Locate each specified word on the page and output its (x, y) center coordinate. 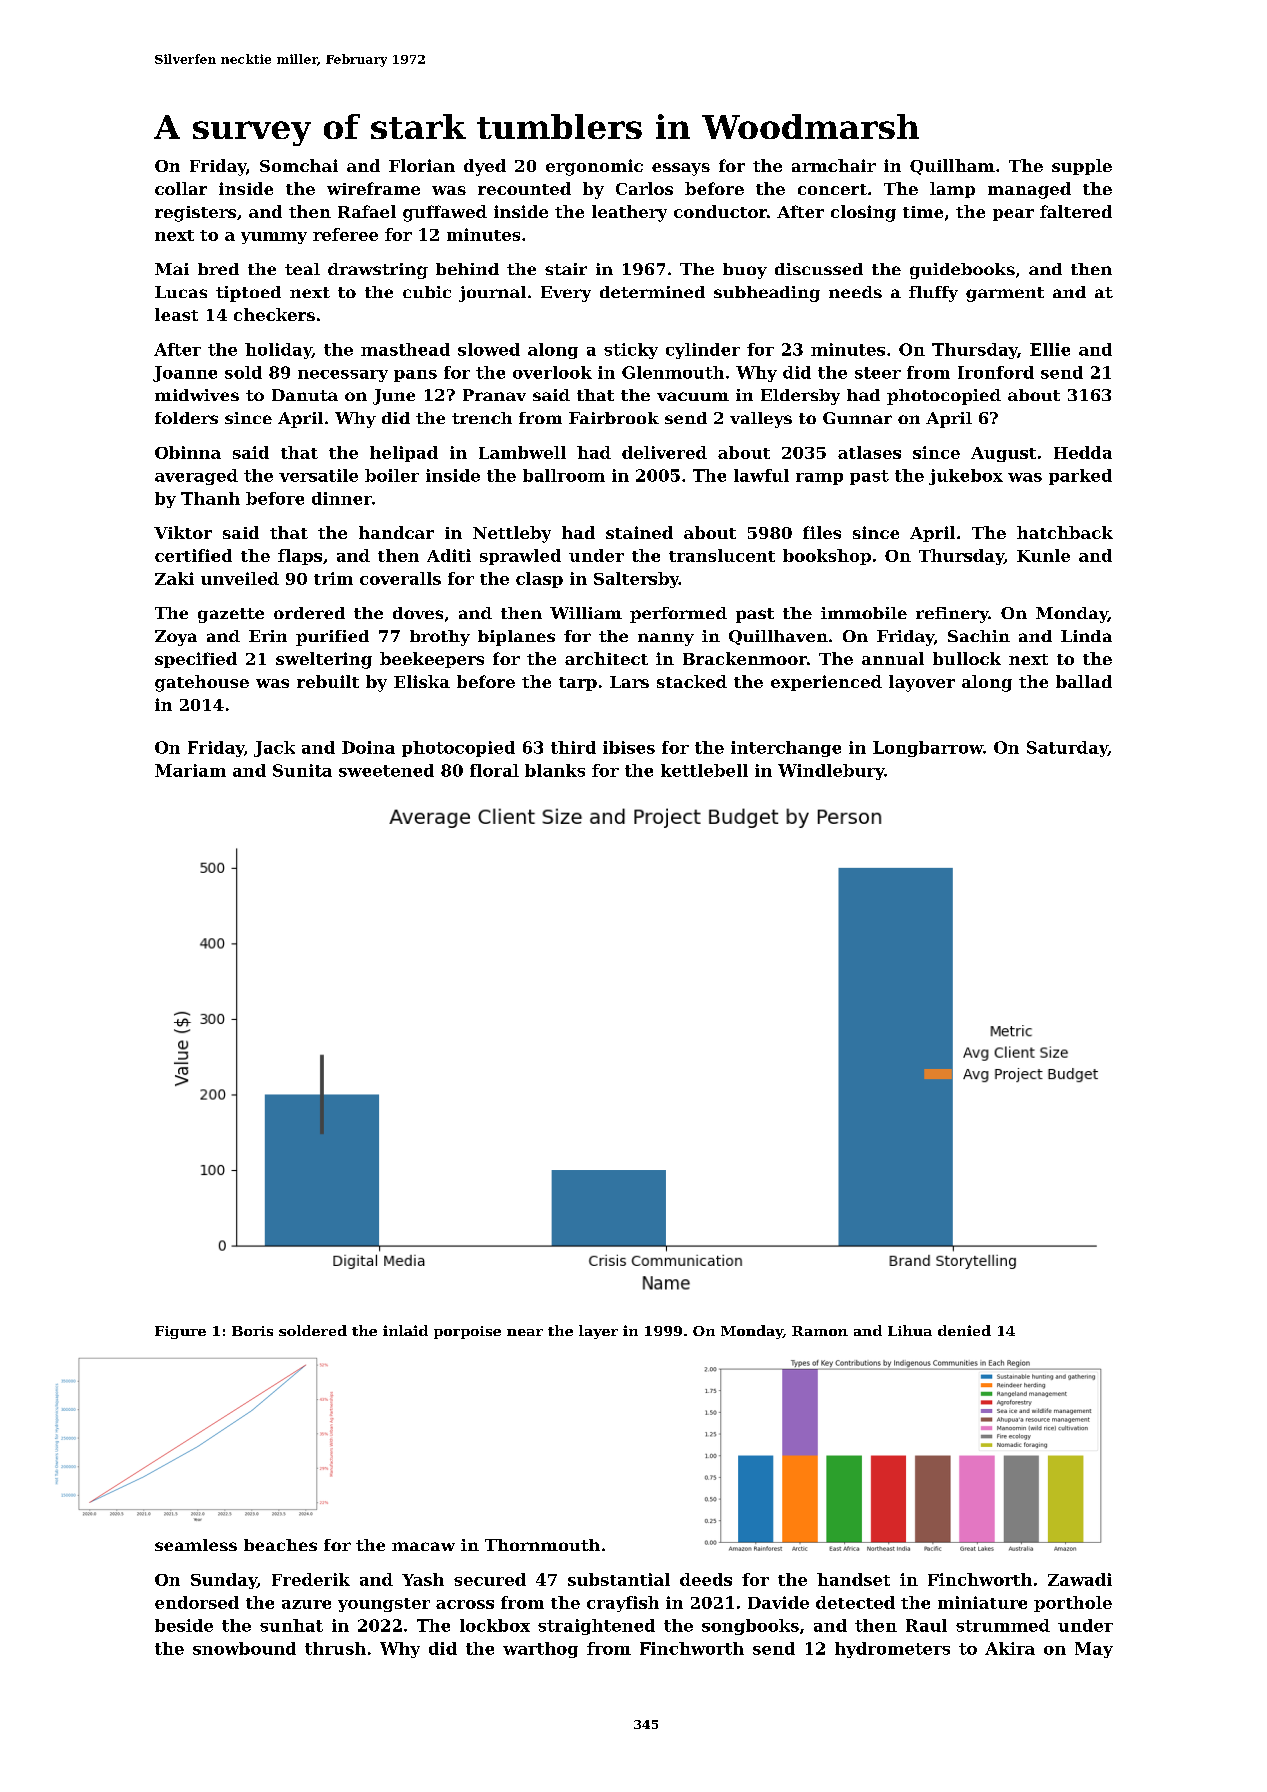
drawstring (378, 271)
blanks (555, 770)
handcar (396, 532)
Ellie (1050, 349)
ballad (1084, 681)
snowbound (244, 1648)
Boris (252, 1331)
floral (494, 770)
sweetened (386, 770)
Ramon (820, 1331)
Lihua (910, 1330)
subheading (767, 294)
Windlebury (831, 772)
